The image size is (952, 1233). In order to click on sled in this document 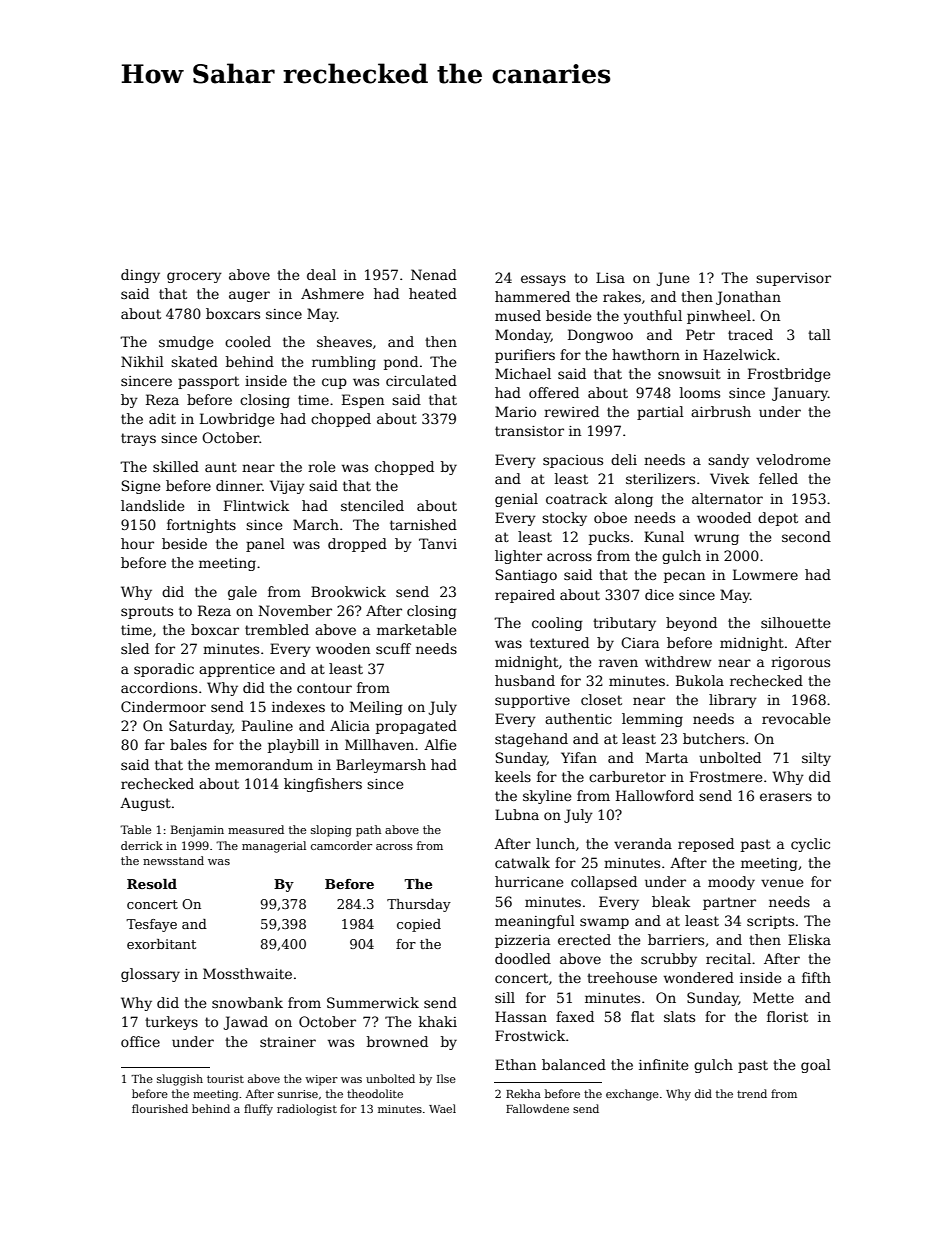, I will do `click(135, 648)`.
